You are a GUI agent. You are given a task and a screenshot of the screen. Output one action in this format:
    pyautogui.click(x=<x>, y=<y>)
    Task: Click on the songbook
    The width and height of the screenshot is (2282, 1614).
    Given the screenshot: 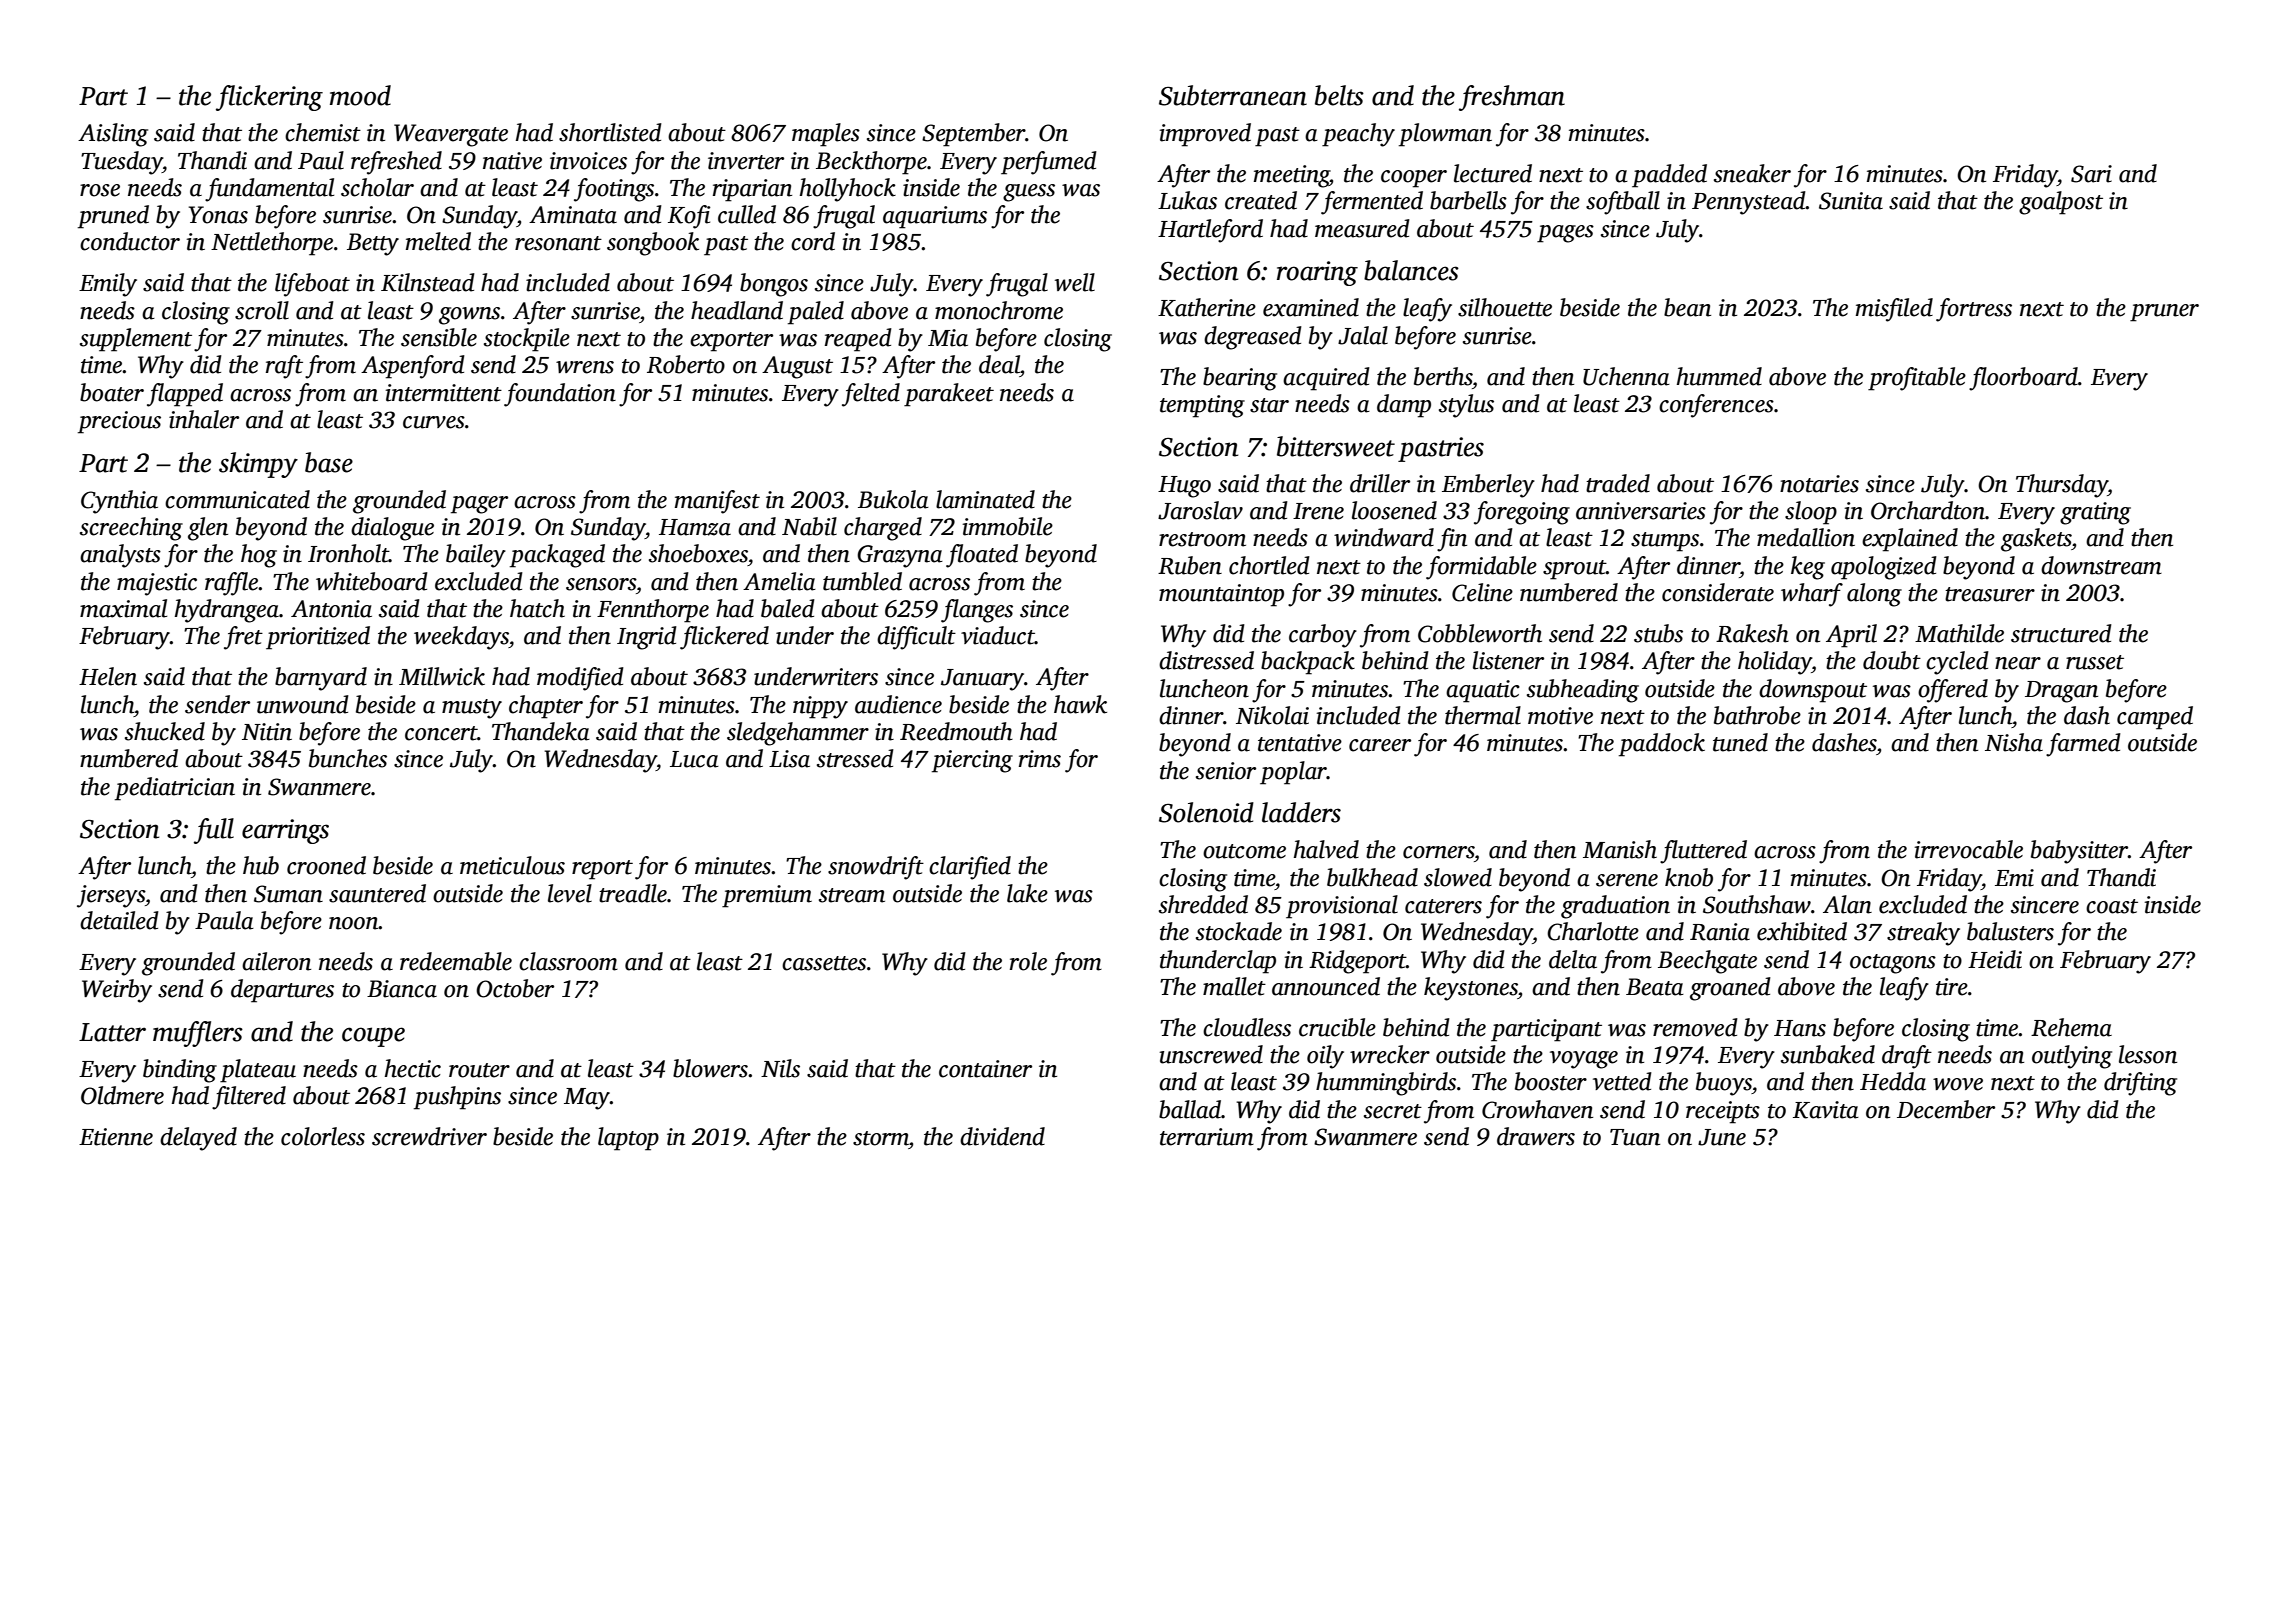 What is the action you would take?
    pyautogui.click(x=653, y=244)
